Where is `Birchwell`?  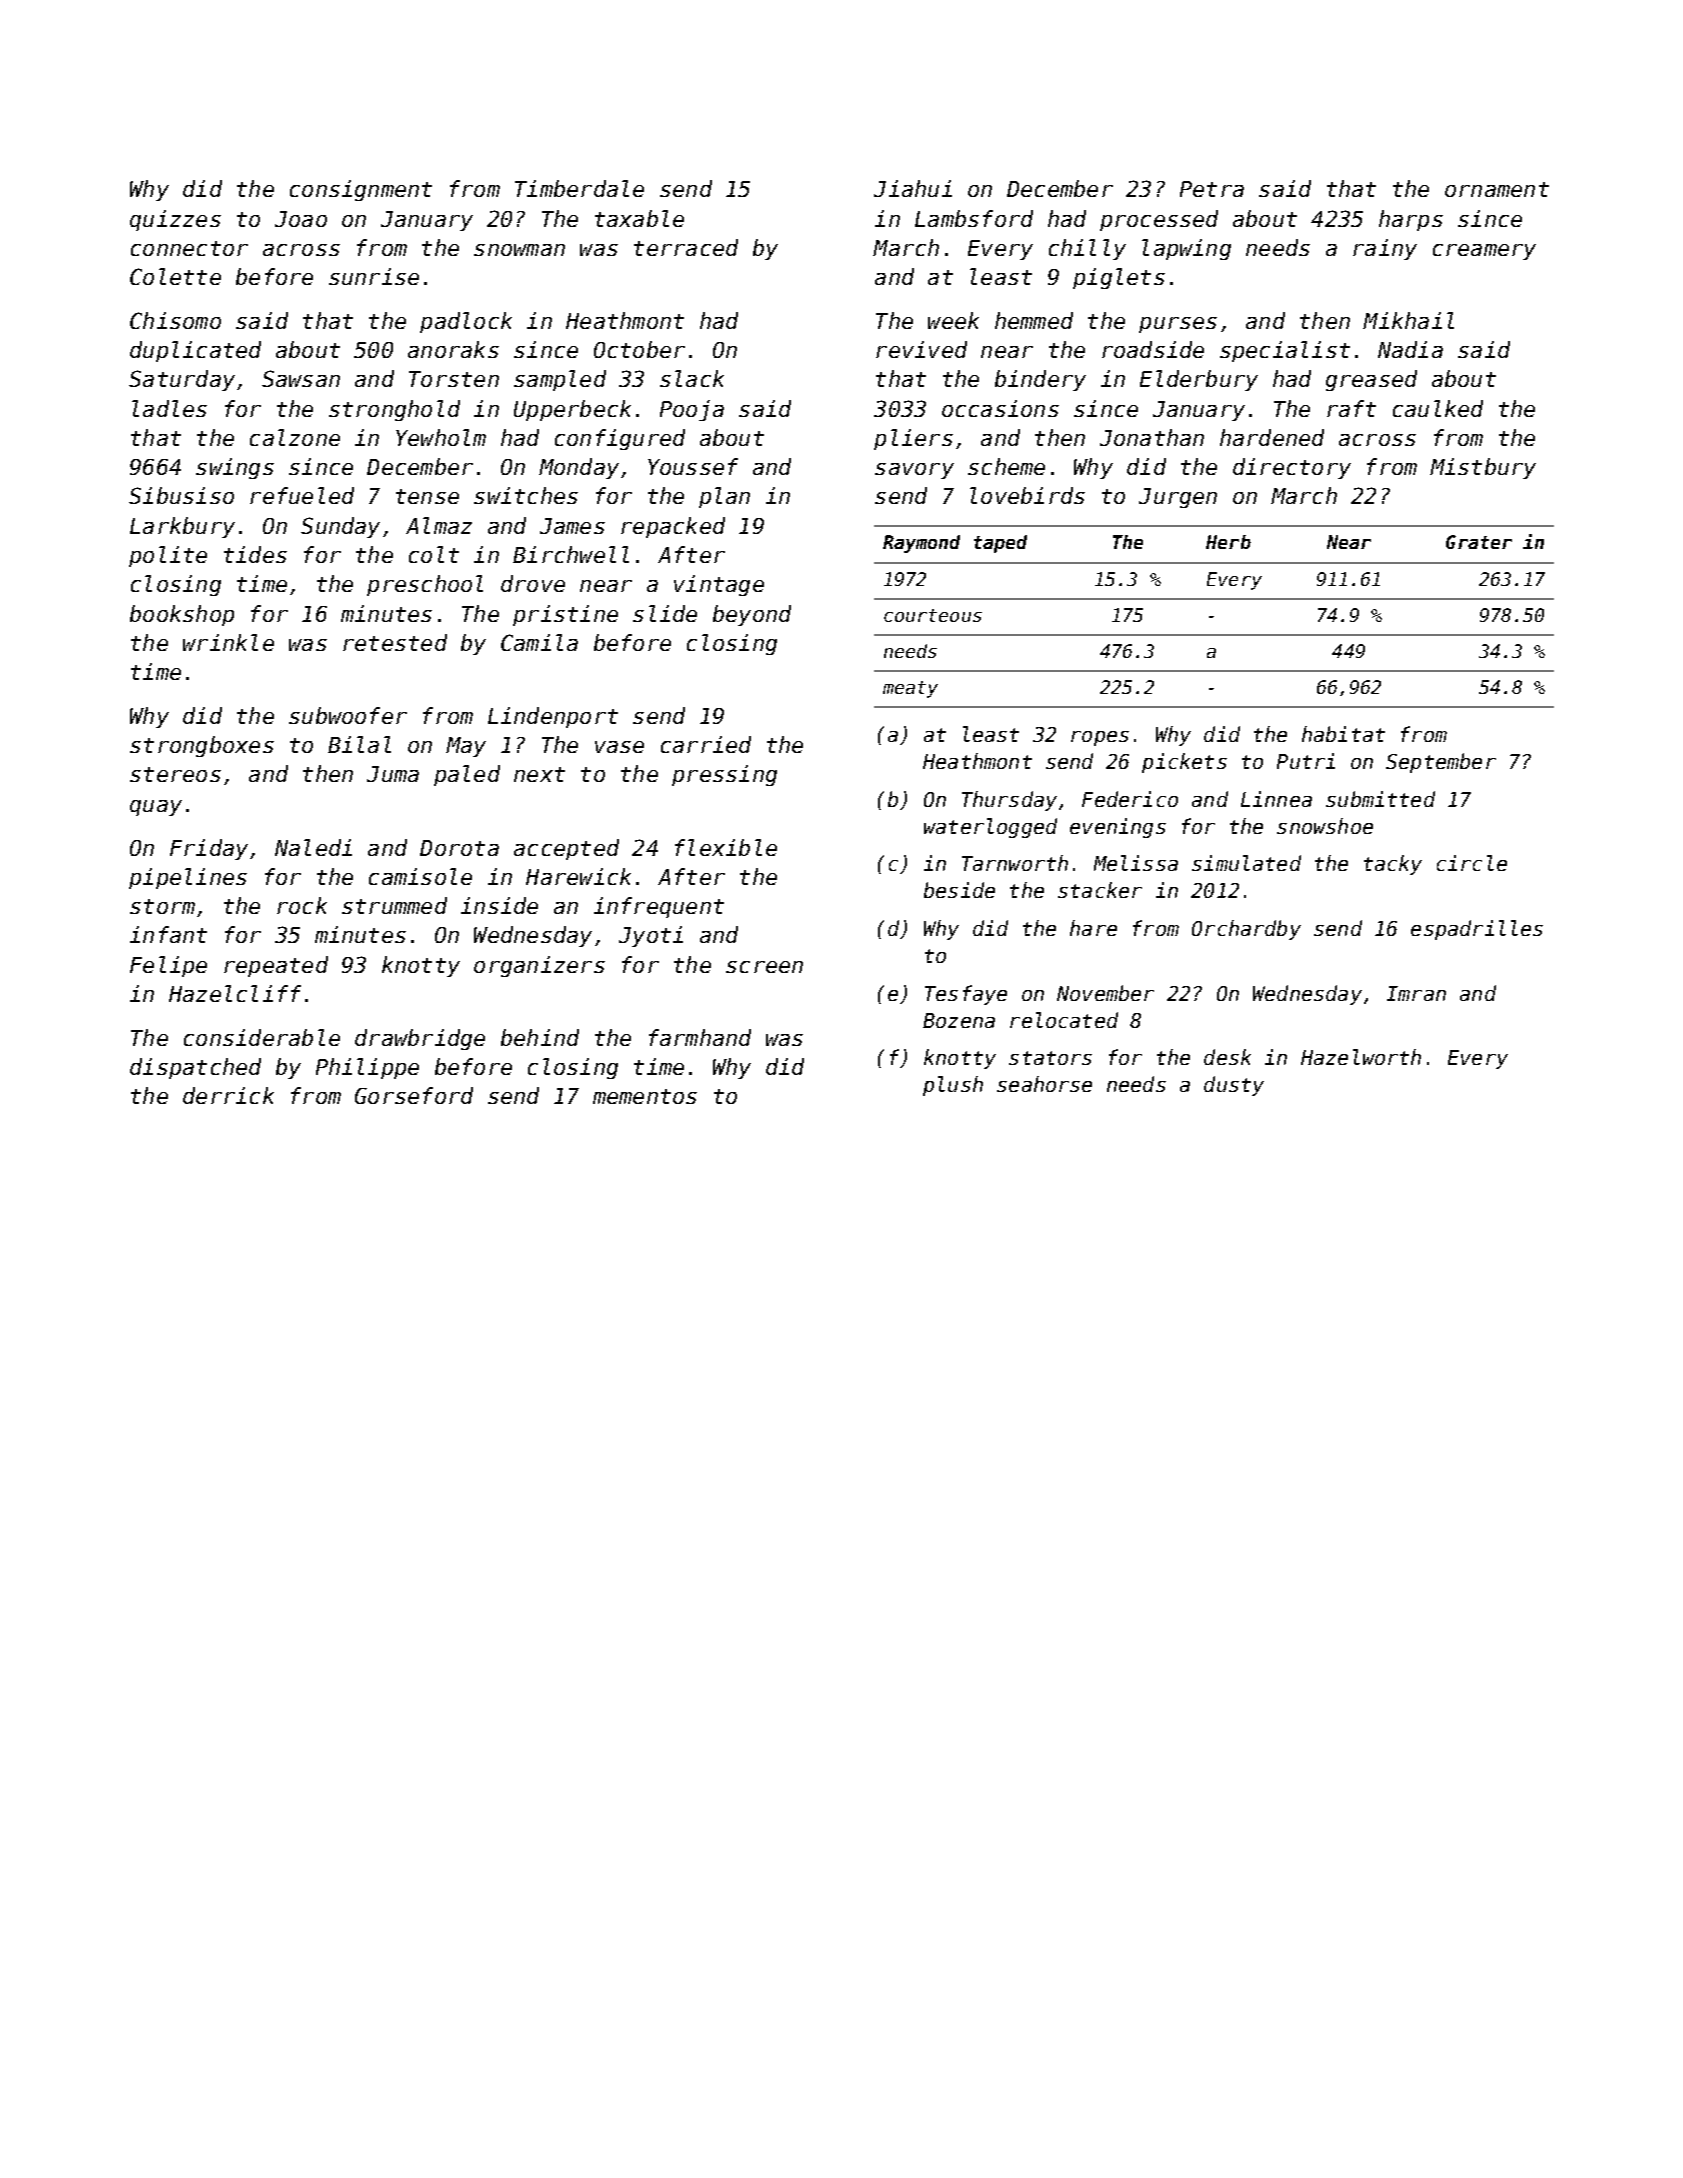 Birchwell is located at coordinates (571, 554).
